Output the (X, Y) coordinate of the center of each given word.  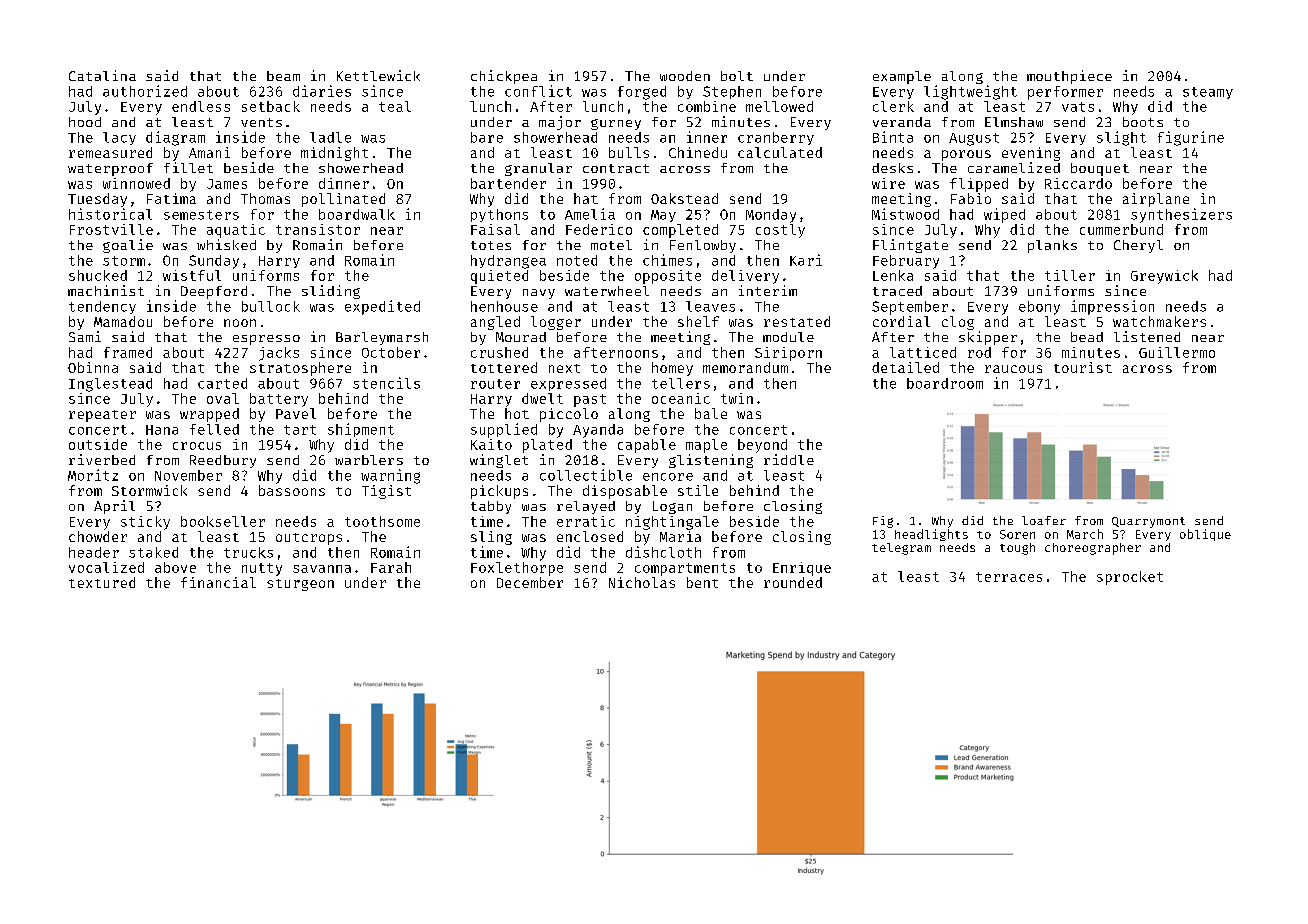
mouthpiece (1069, 77)
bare (487, 137)
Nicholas (642, 582)
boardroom (945, 383)
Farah (391, 567)
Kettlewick (378, 75)
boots (1143, 122)
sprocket (1130, 578)
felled (214, 429)
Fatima (171, 198)
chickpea (504, 77)
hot (517, 413)
